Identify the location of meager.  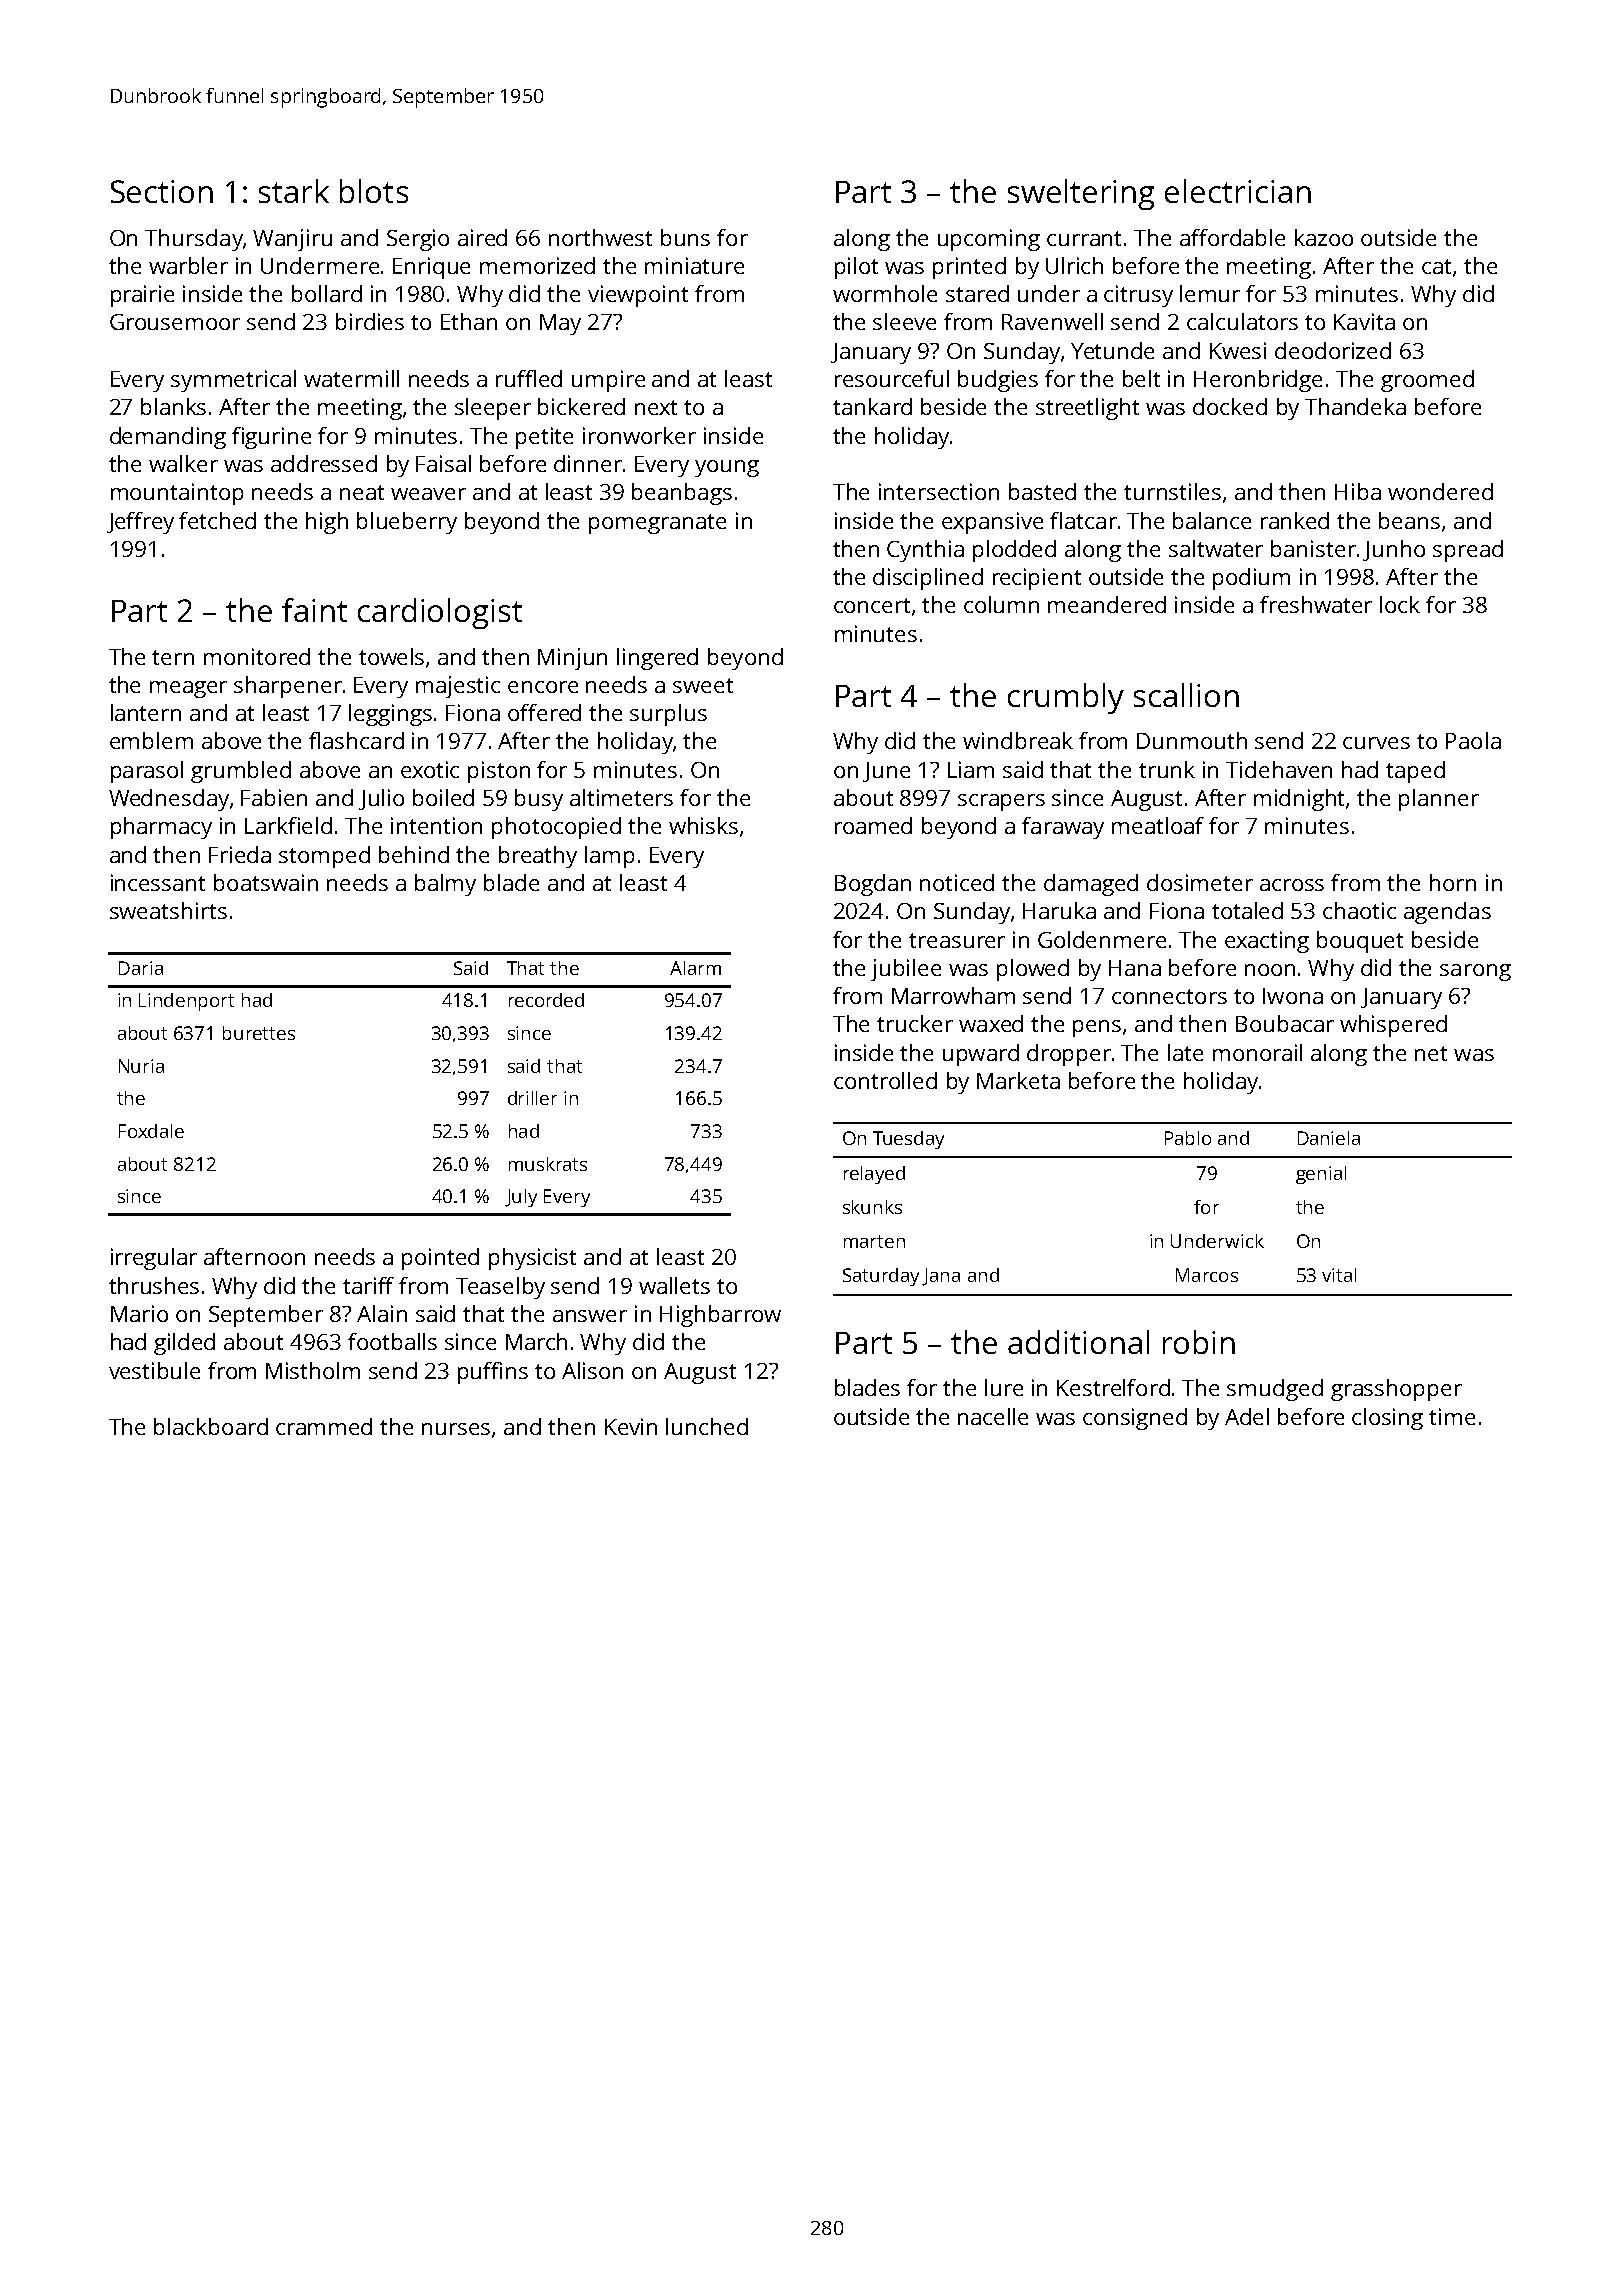
(188, 689).
